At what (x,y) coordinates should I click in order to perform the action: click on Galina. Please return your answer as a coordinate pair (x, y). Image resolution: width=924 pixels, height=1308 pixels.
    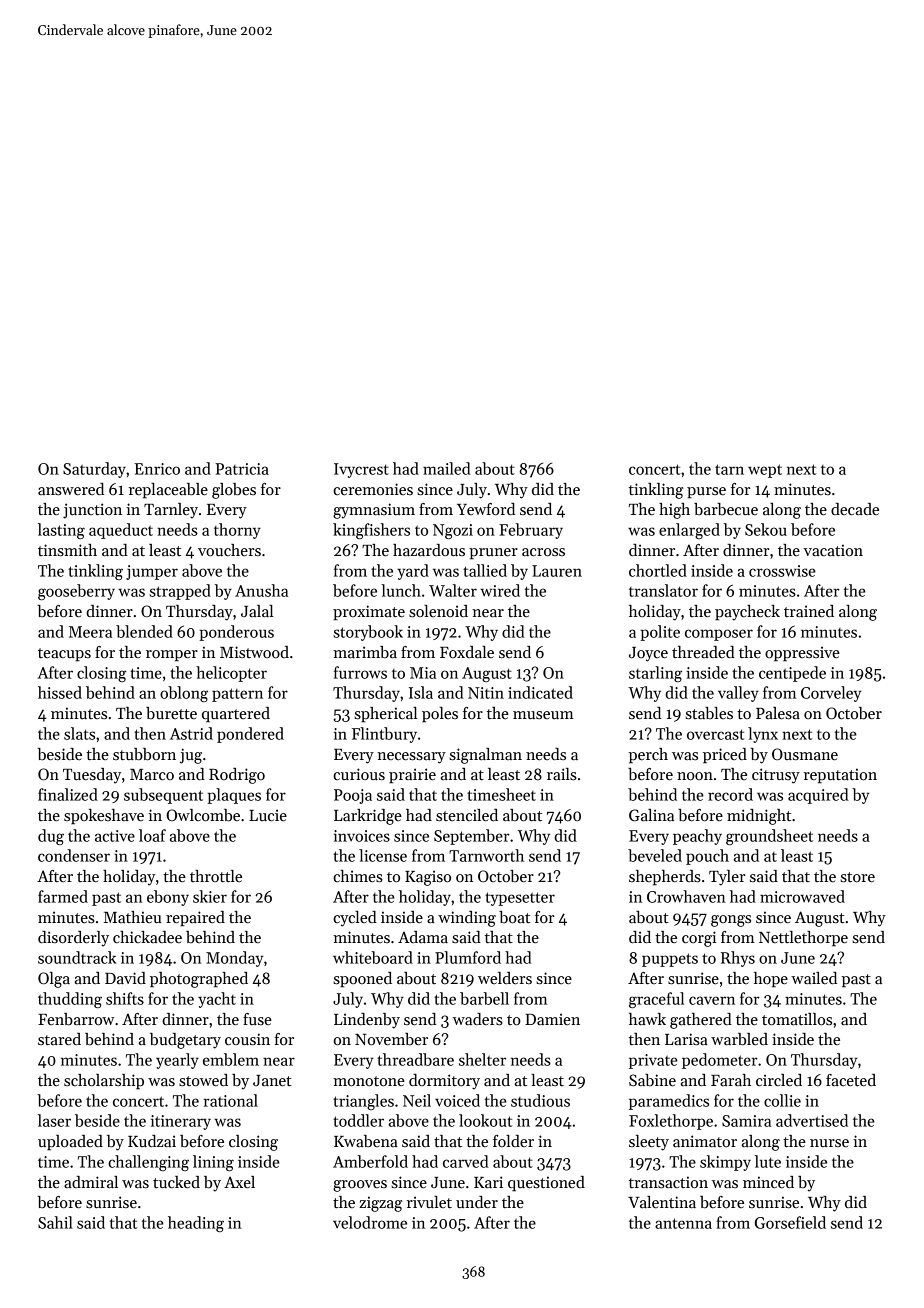
    Looking at the image, I should click on (651, 815).
